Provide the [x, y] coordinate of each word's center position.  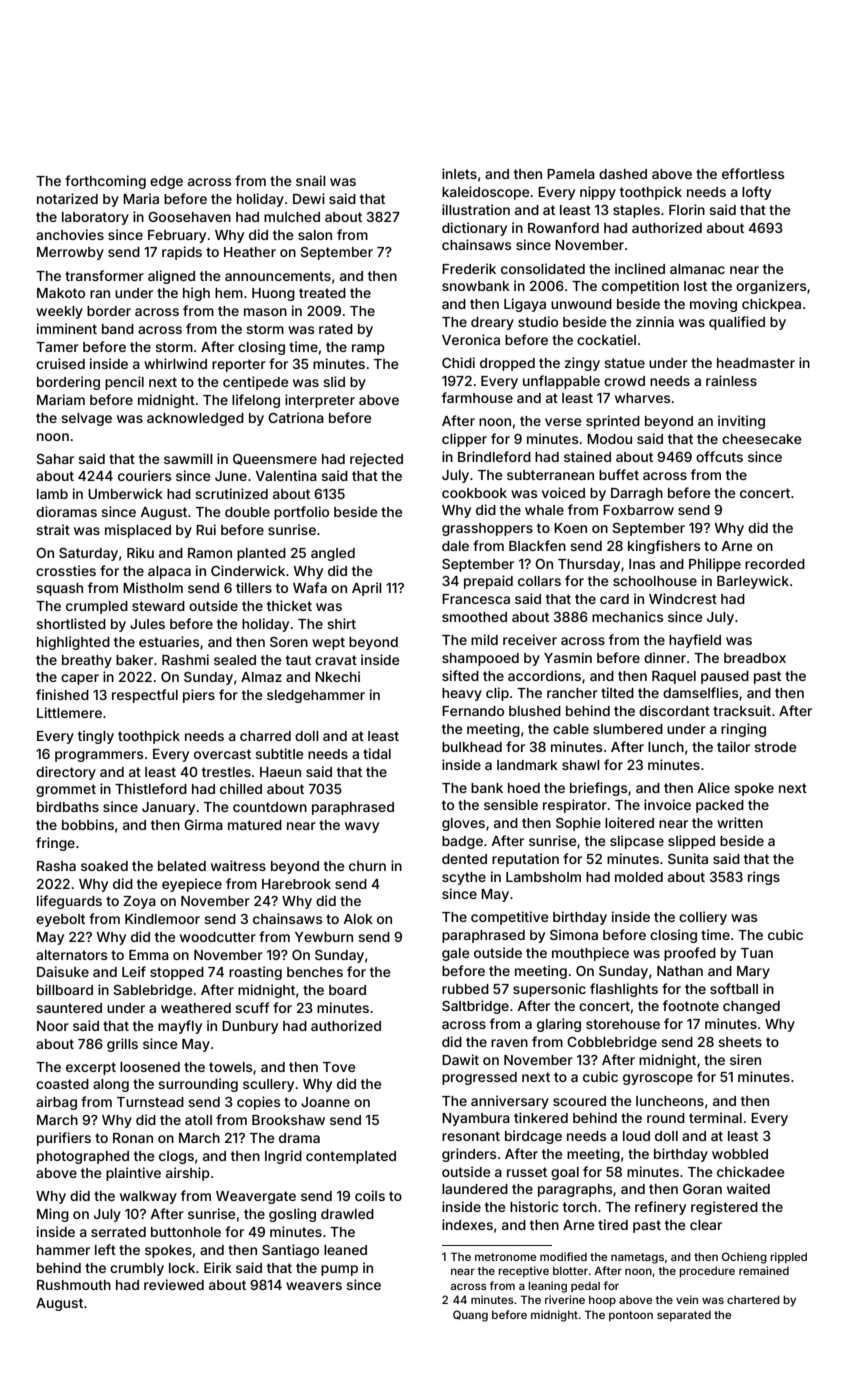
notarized [67, 198]
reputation [525, 860]
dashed [623, 174]
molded [639, 877]
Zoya [139, 902]
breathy [87, 661]
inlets [459, 173]
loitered [629, 822]
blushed [535, 711]
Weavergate [256, 1197]
